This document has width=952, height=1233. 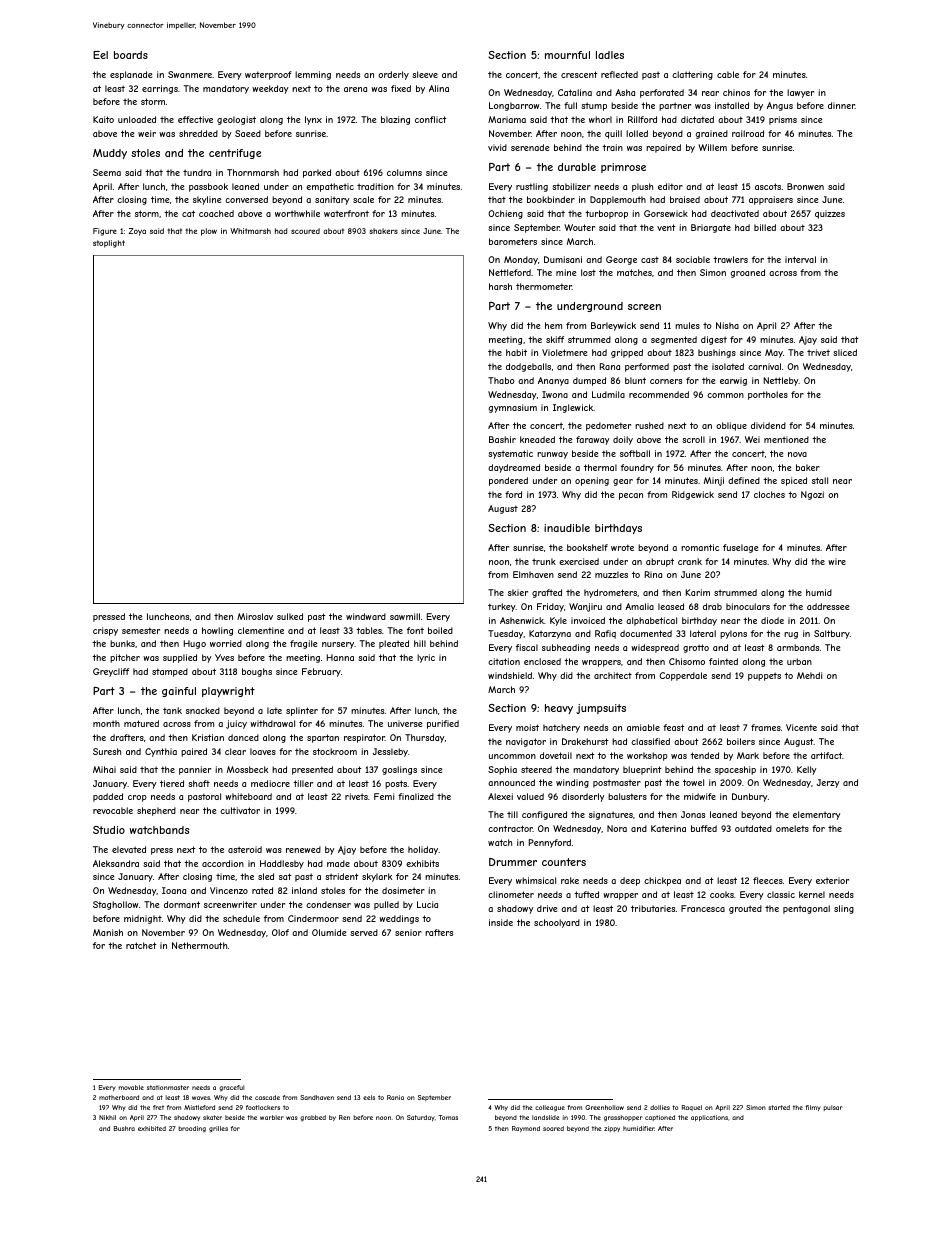 I want to click on lawyer, so click(x=800, y=93).
